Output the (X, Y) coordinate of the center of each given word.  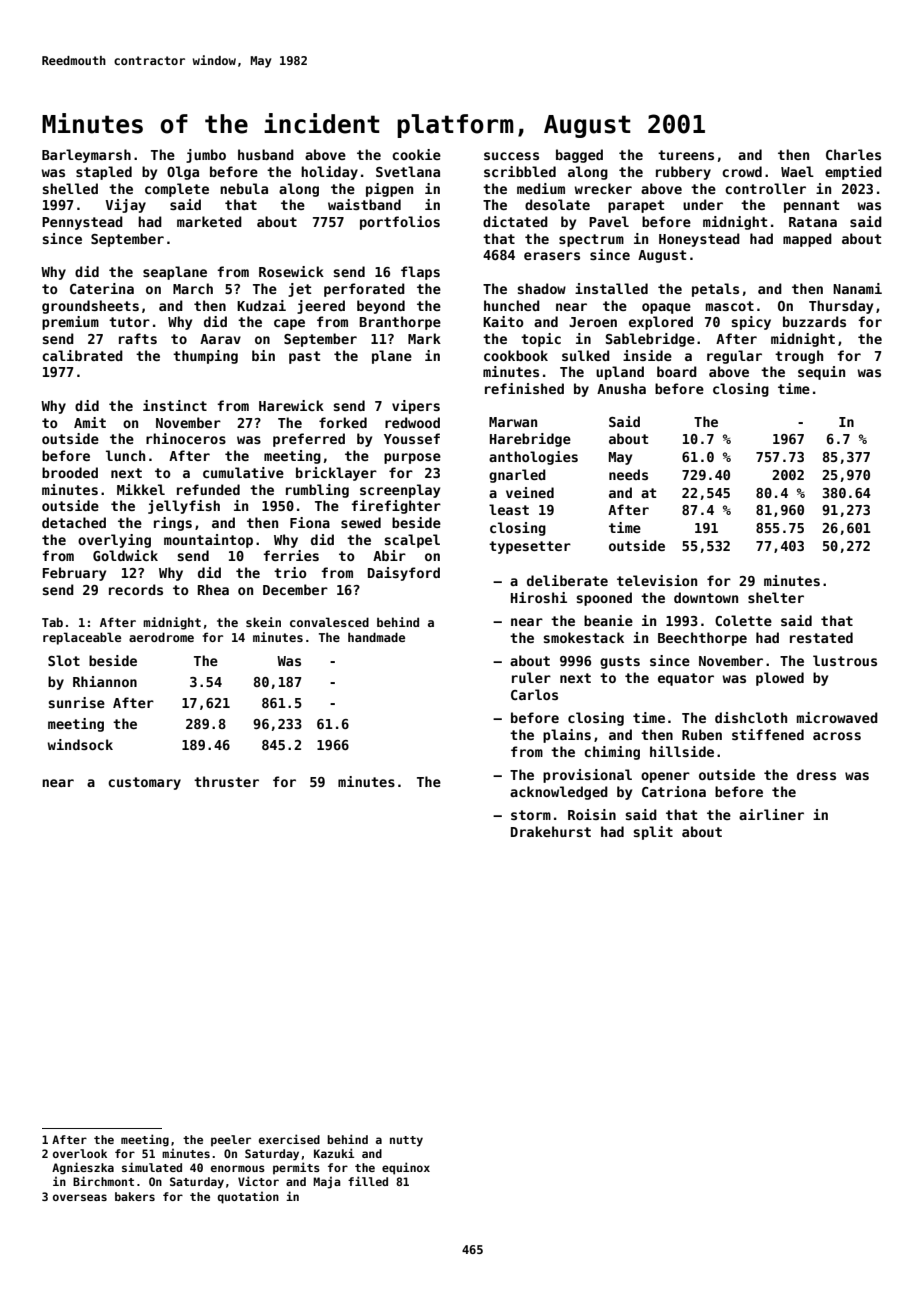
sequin (821, 373)
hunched (512, 305)
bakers (135, 1196)
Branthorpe (400, 323)
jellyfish (184, 507)
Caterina (102, 288)
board (677, 371)
